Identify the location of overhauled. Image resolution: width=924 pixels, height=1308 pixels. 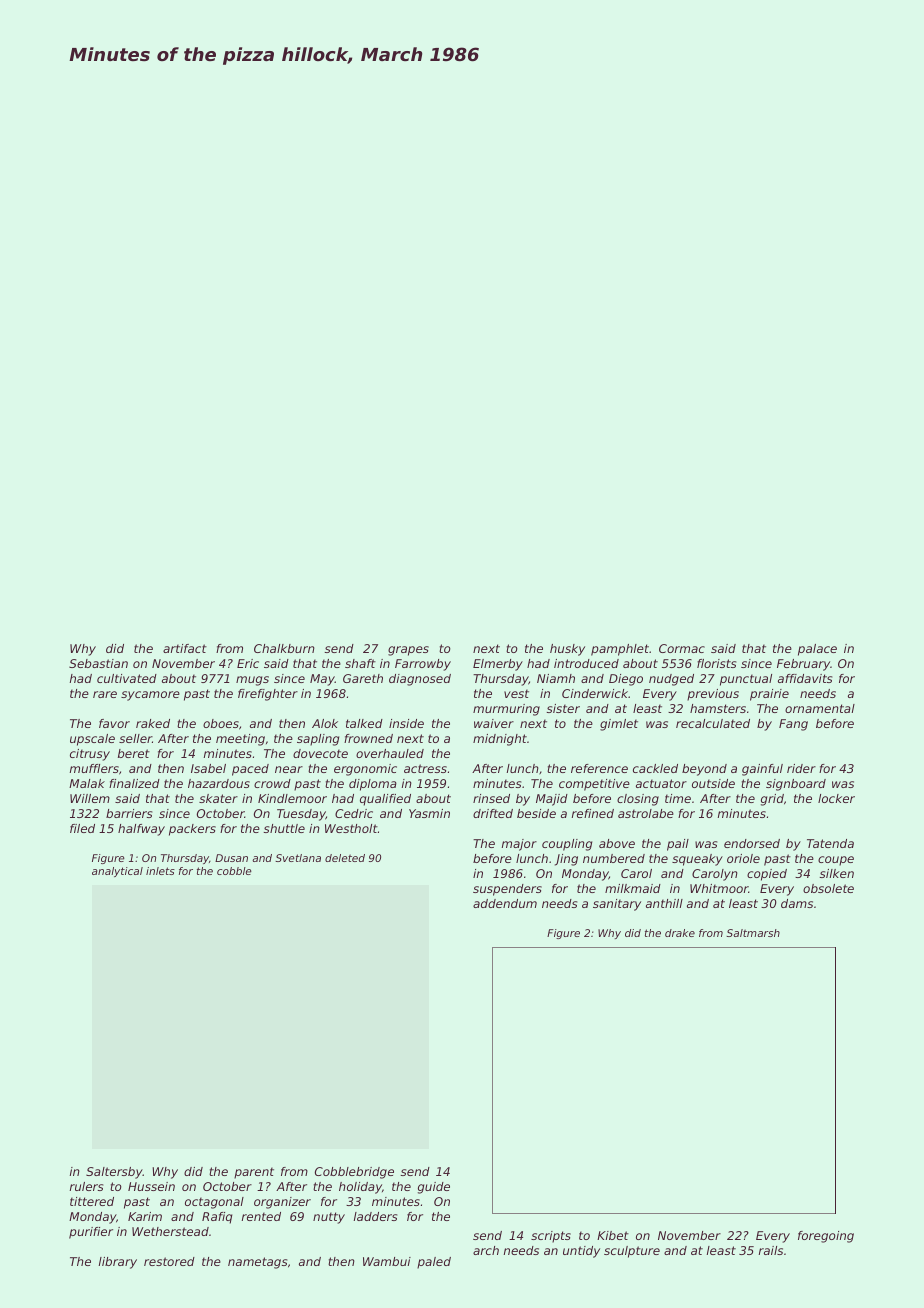
(390, 753).
